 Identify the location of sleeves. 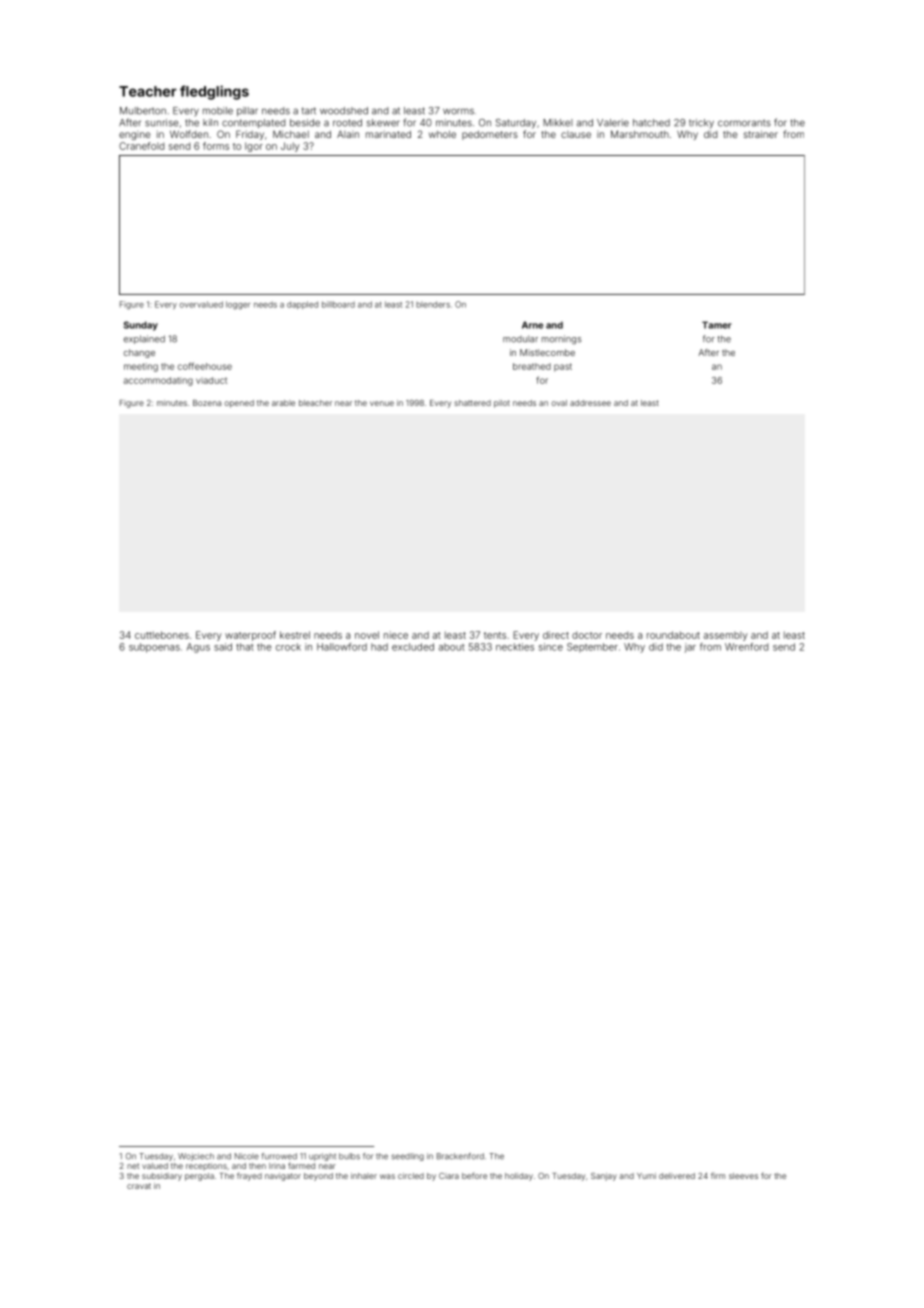
(743, 1176).
